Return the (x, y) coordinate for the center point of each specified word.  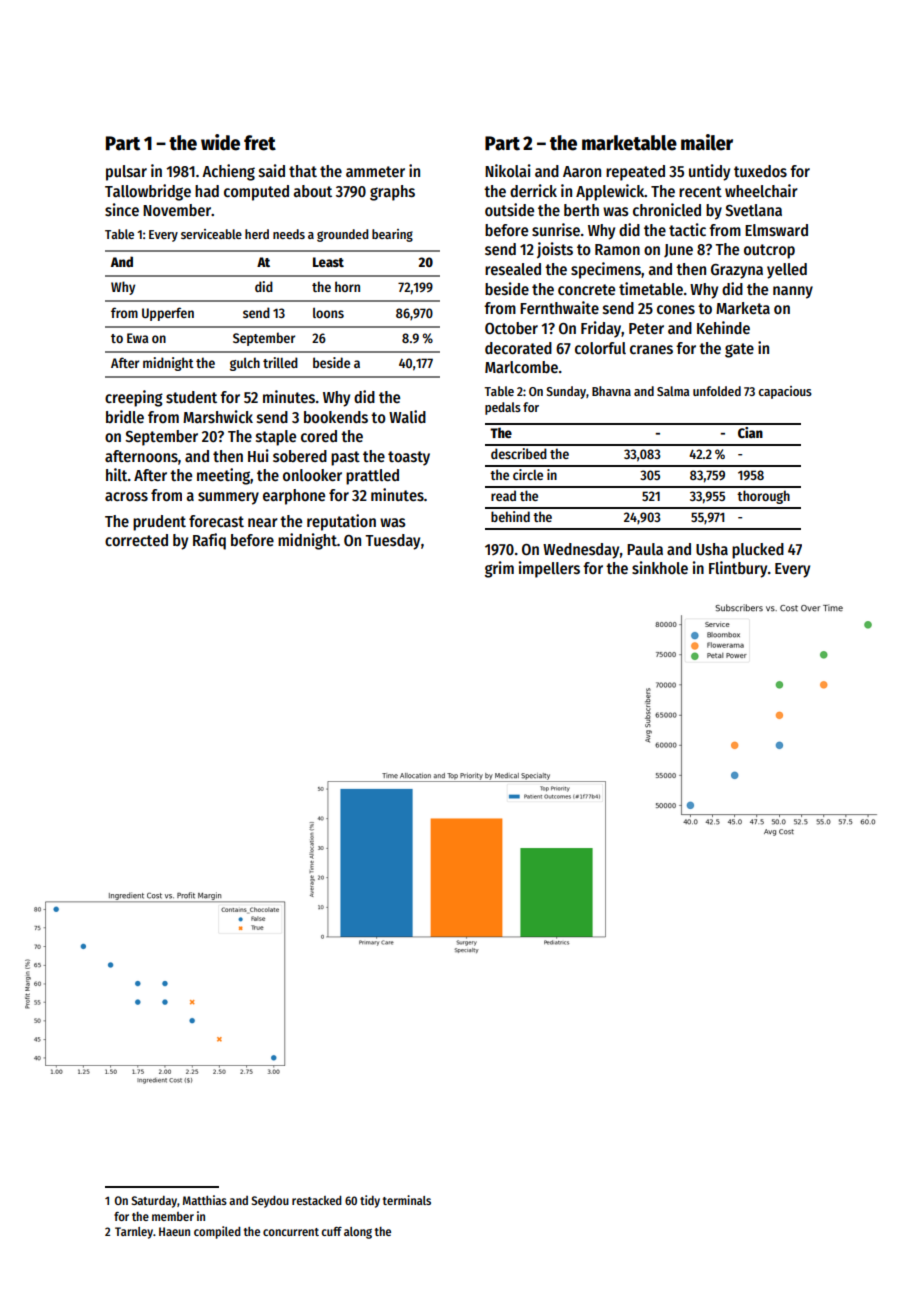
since (122, 209)
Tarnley (134, 1233)
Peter (646, 328)
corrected (136, 540)
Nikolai (508, 171)
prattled (372, 477)
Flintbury (738, 569)
